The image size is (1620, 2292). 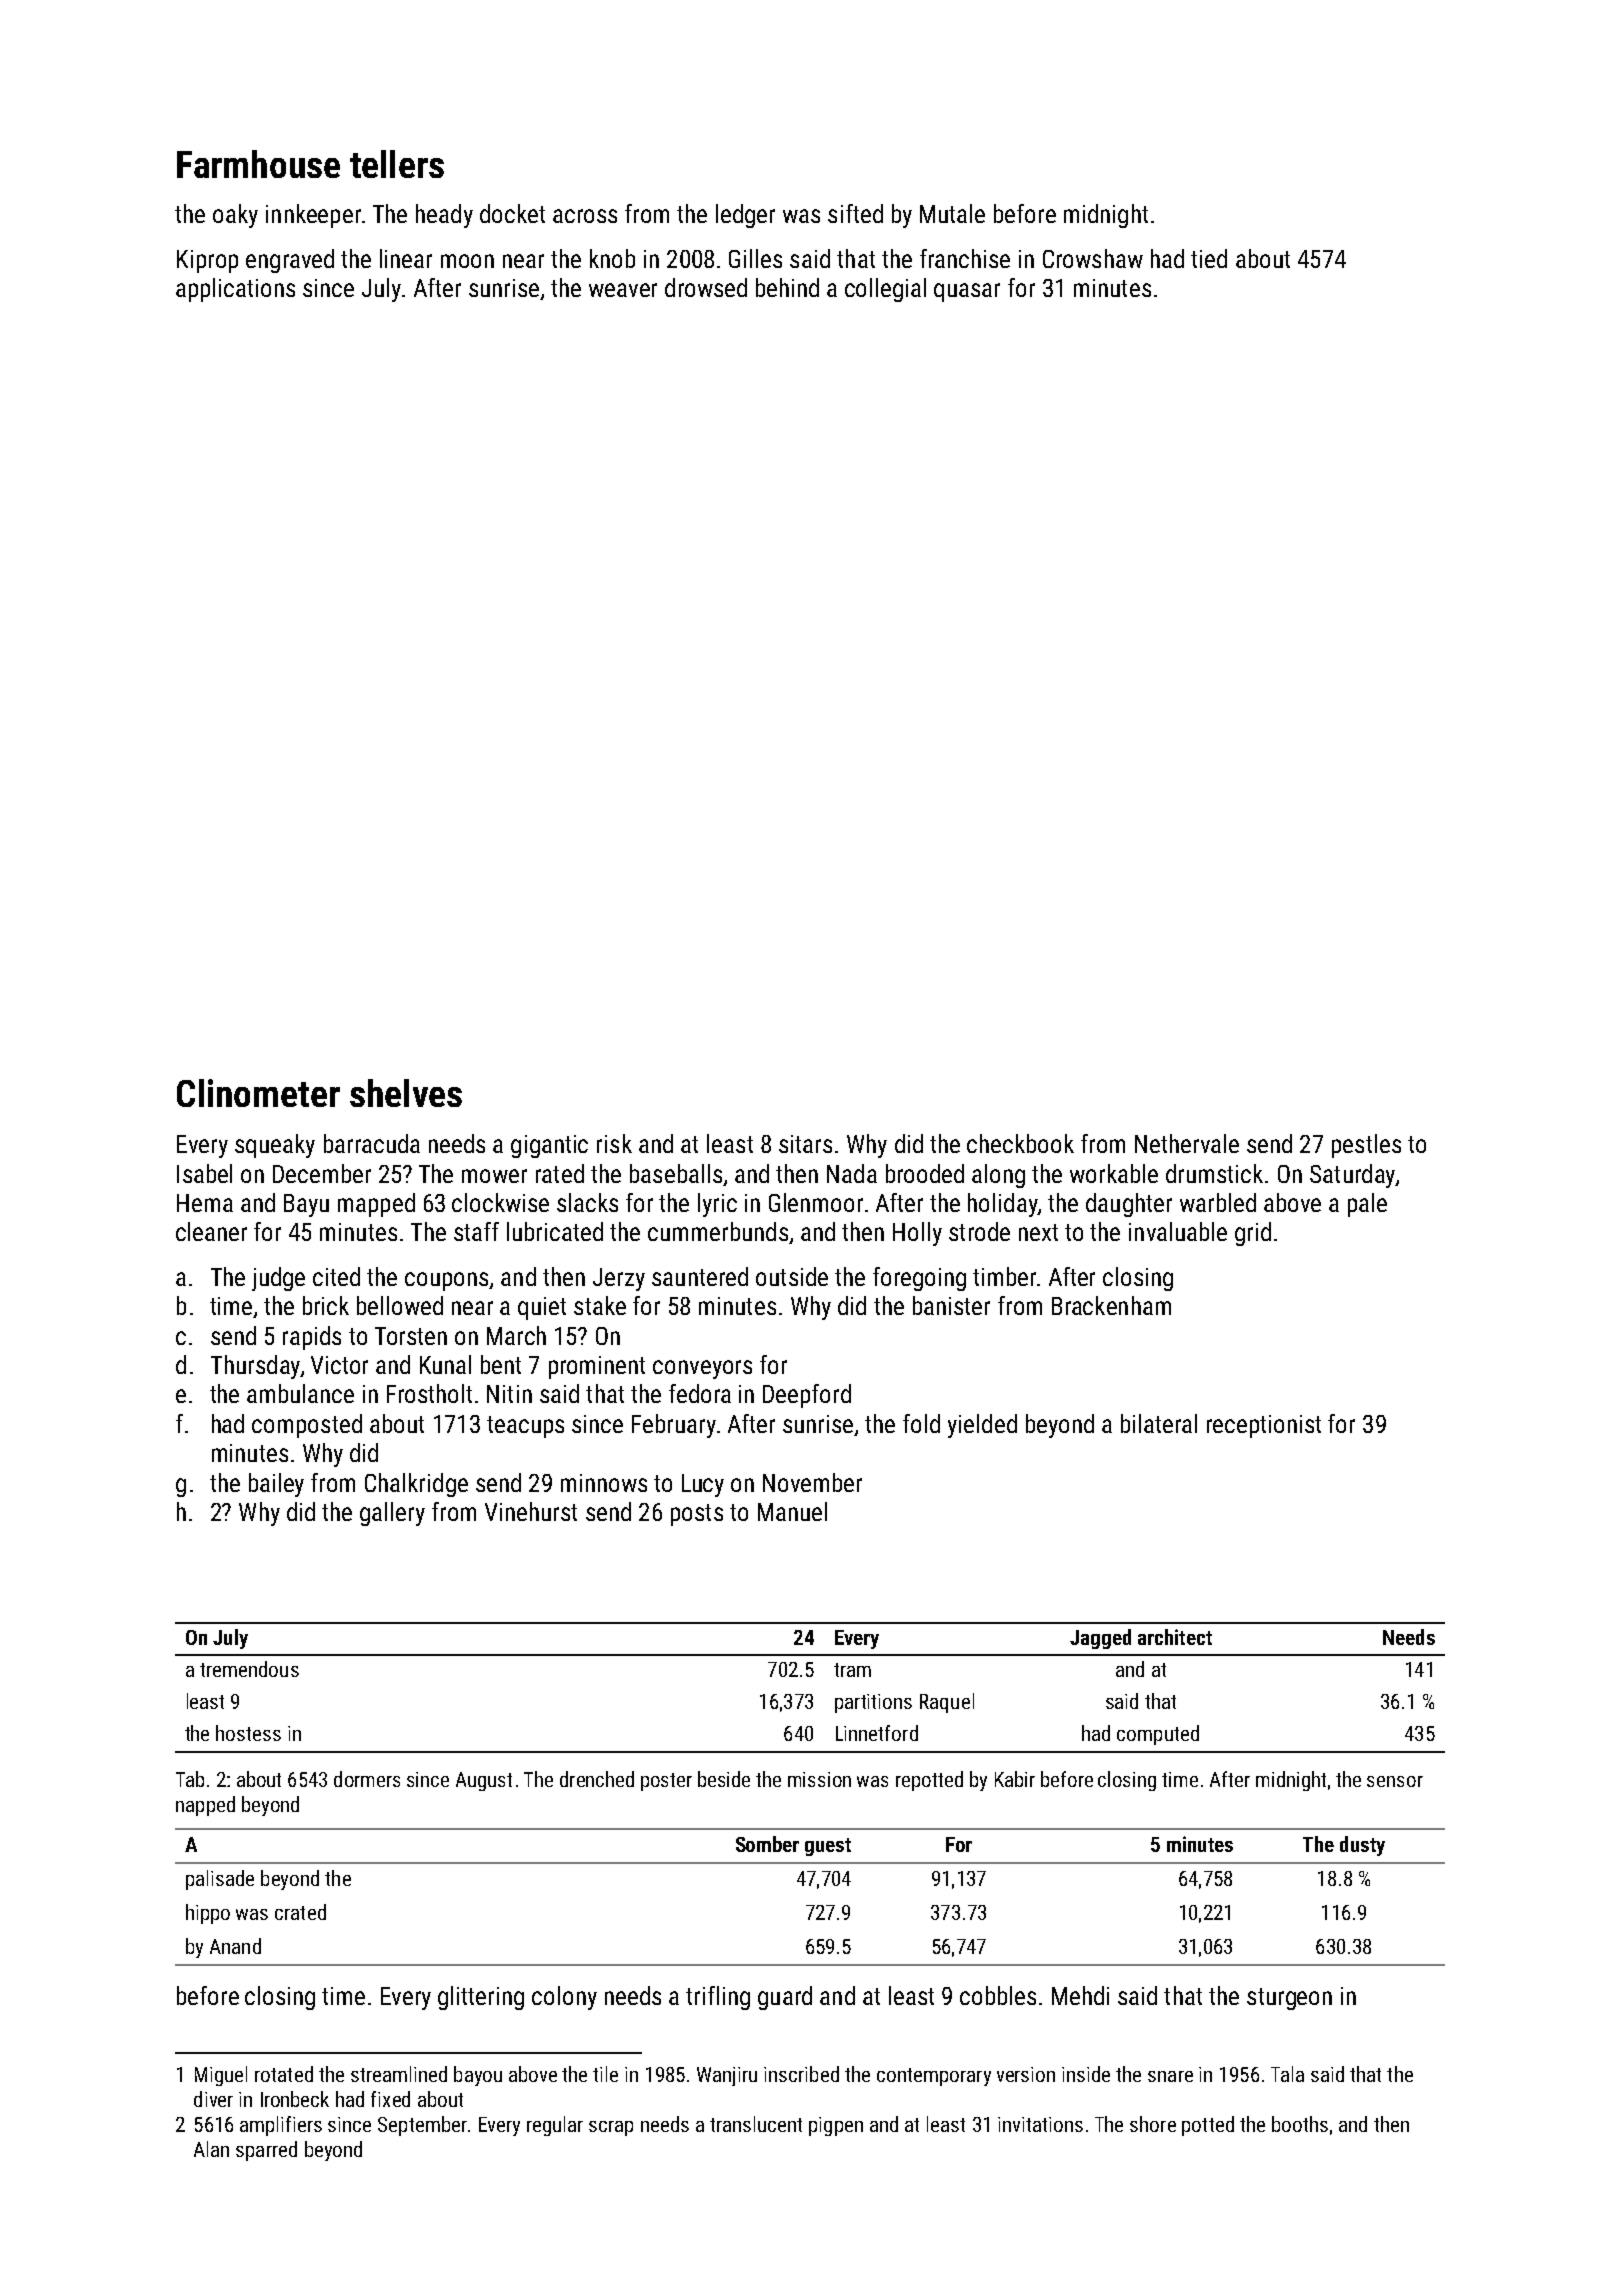 I want to click on weaver, so click(x=623, y=290).
